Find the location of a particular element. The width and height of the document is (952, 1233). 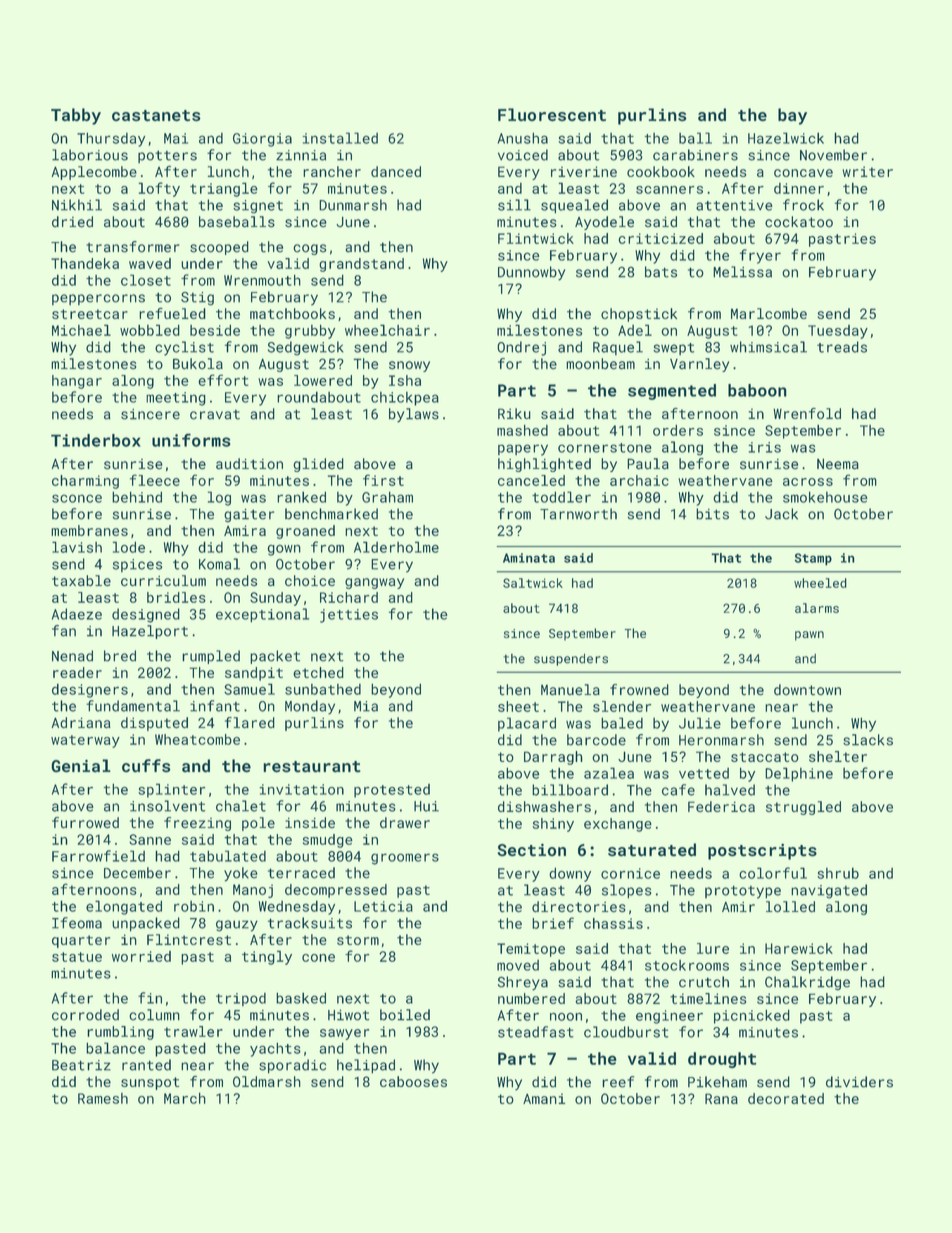

column is located at coordinates (154, 1015).
